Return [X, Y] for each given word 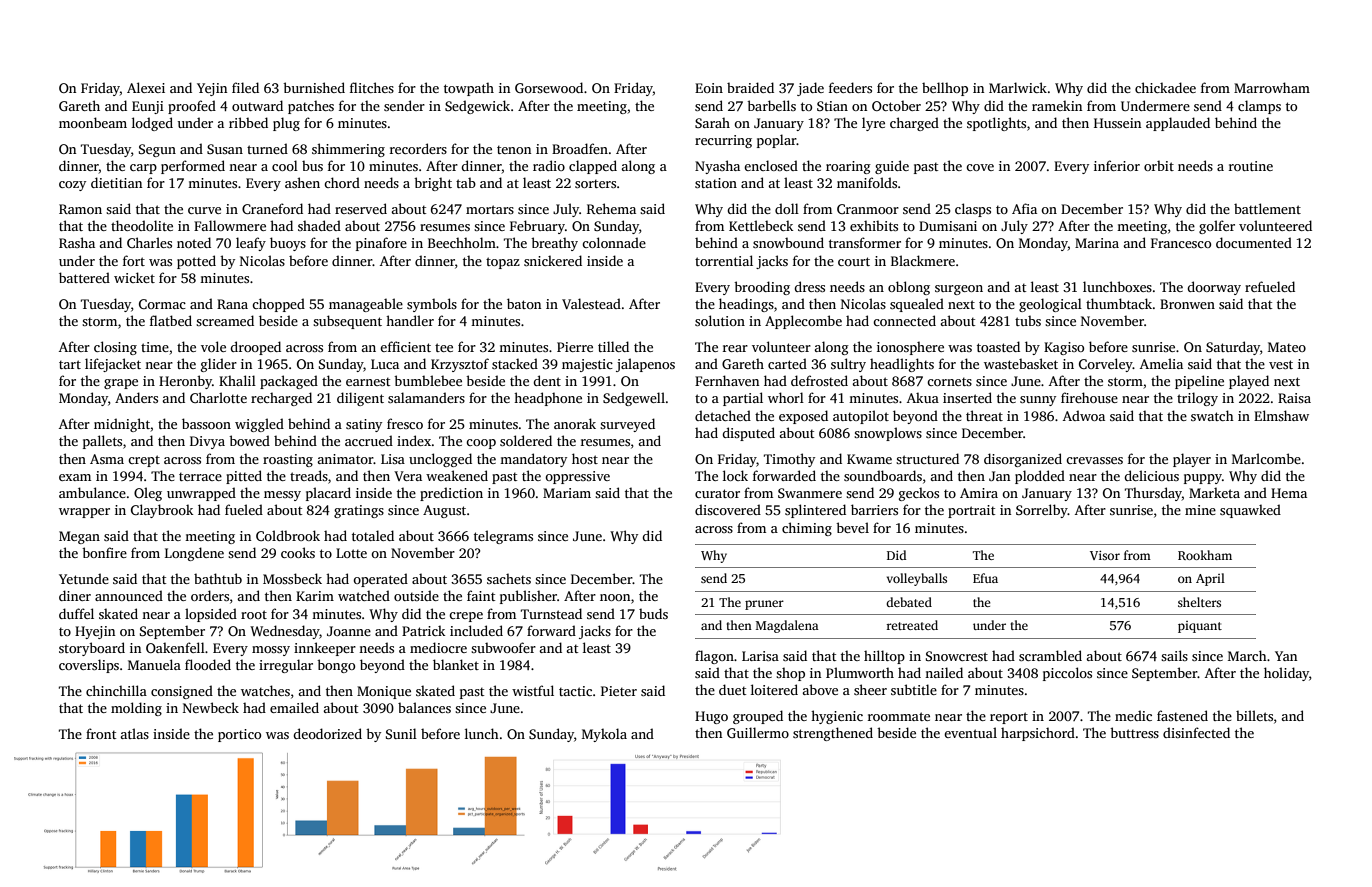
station [716, 183]
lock [735, 475]
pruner [764, 605]
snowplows [888, 434]
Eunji [148, 107]
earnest [368, 381]
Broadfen [580, 148]
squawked [1250, 511]
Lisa [393, 459]
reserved [361, 208]
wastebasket [1021, 363]
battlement [1267, 208]
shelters [1199, 602]
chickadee [1165, 87]
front [101, 733]
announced [129, 595]
